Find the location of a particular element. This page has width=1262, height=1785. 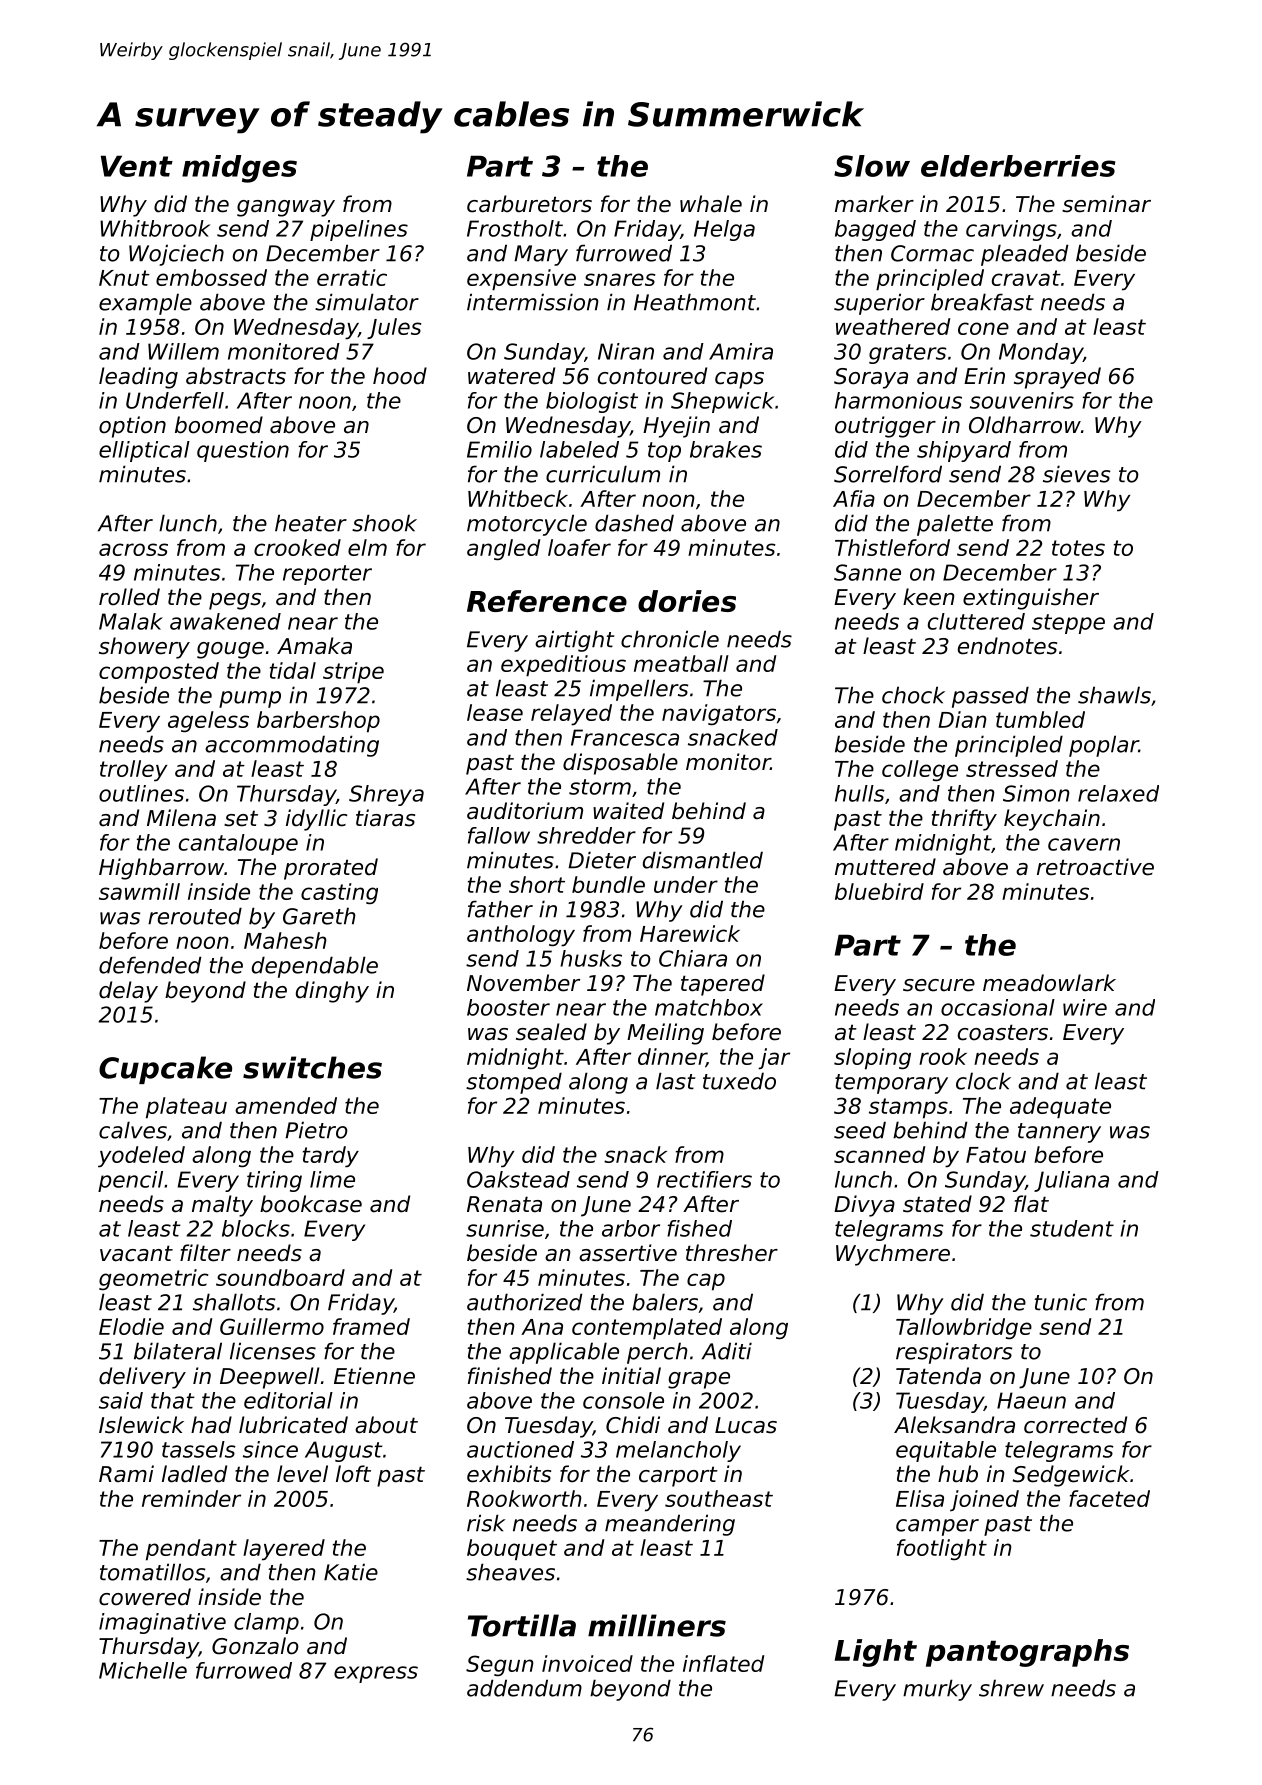

invoiced is located at coordinates (587, 1663).
